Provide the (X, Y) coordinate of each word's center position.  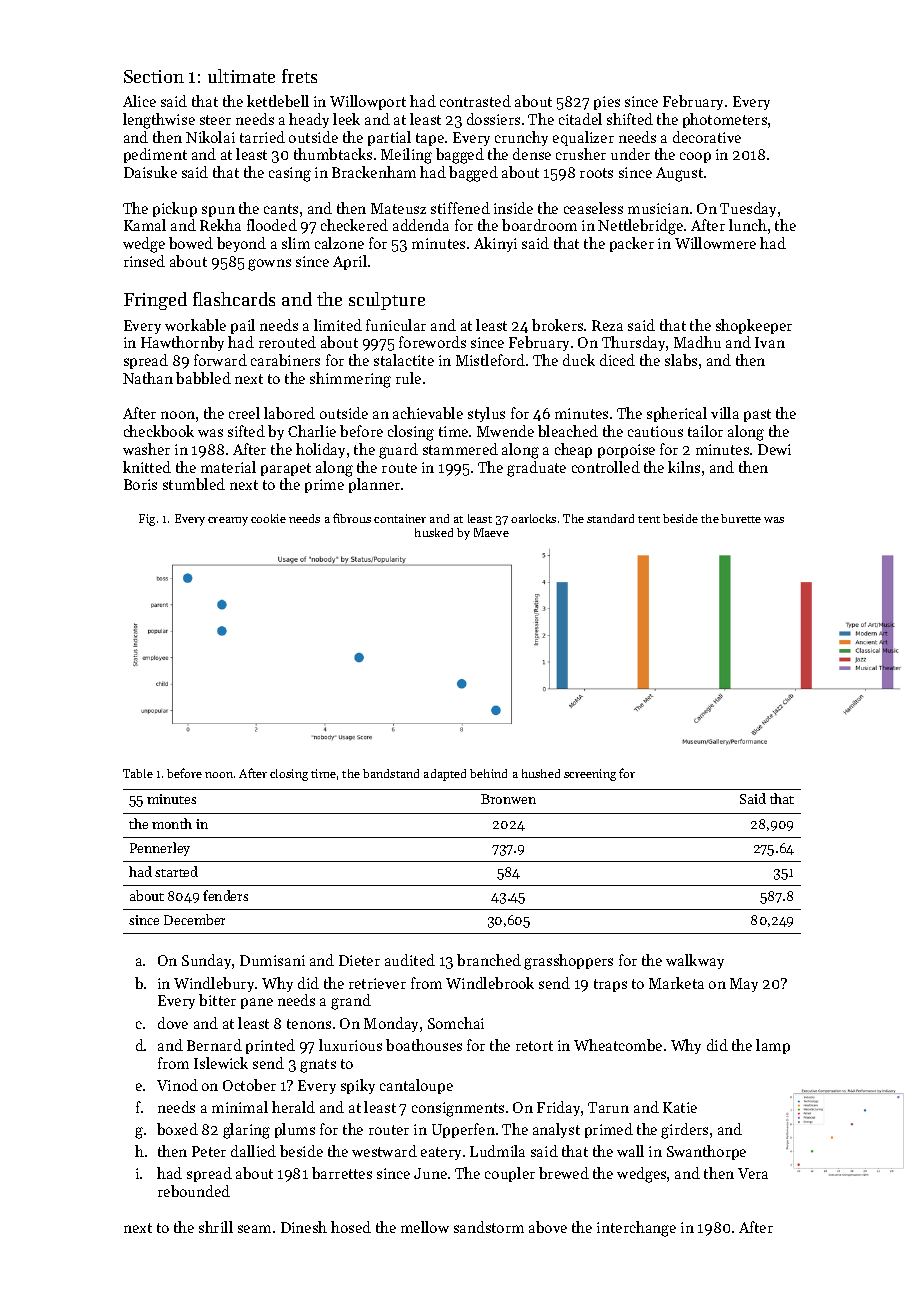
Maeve (491, 532)
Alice (139, 101)
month (172, 823)
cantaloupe (416, 1086)
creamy (228, 521)
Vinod (177, 1085)
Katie (680, 1107)
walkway (695, 961)
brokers (557, 325)
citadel (580, 119)
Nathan (148, 378)
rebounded (194, 1191)
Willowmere (715, 243)
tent (649, 519)
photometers (725, 120)
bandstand (391, 773)
